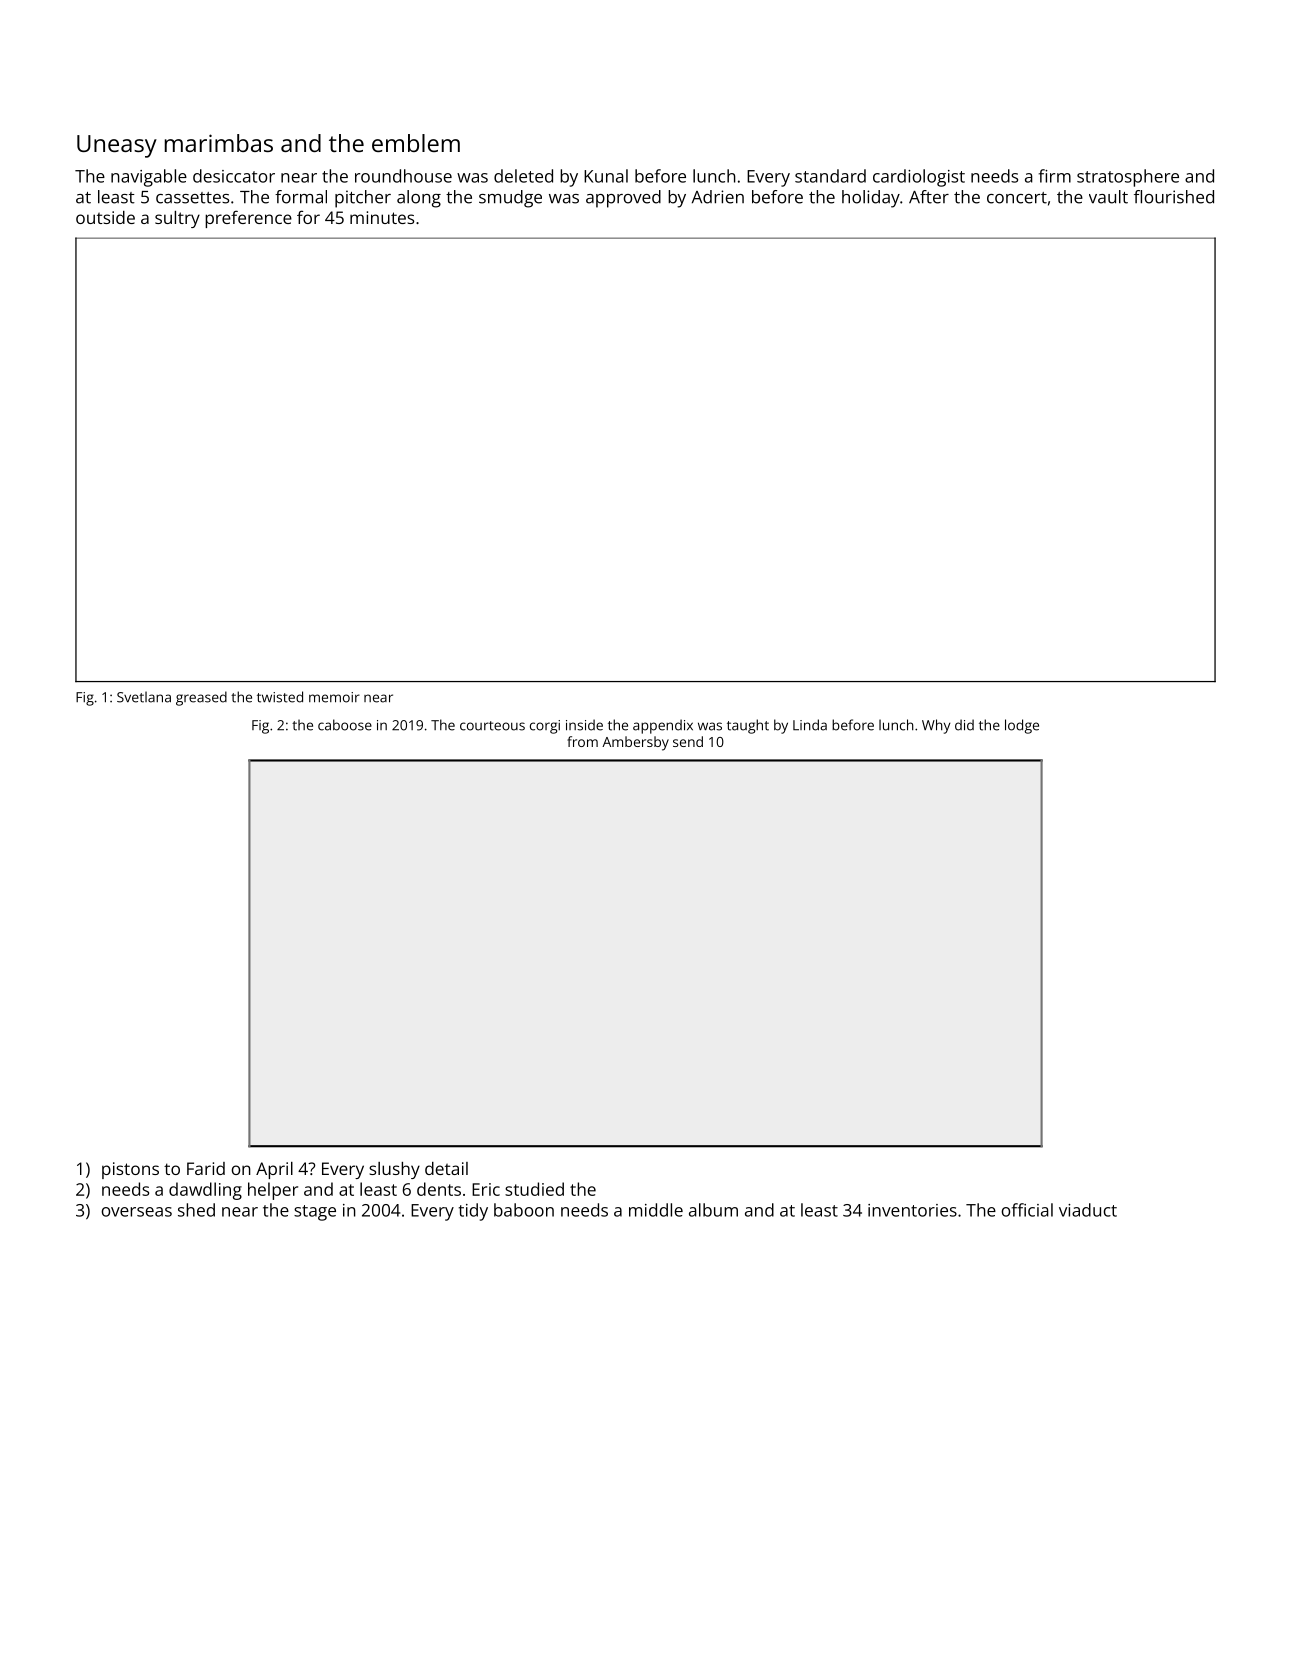 This screenshot has height=1670, width=1291. I want to click on dawdling, so click(205, 1191).
